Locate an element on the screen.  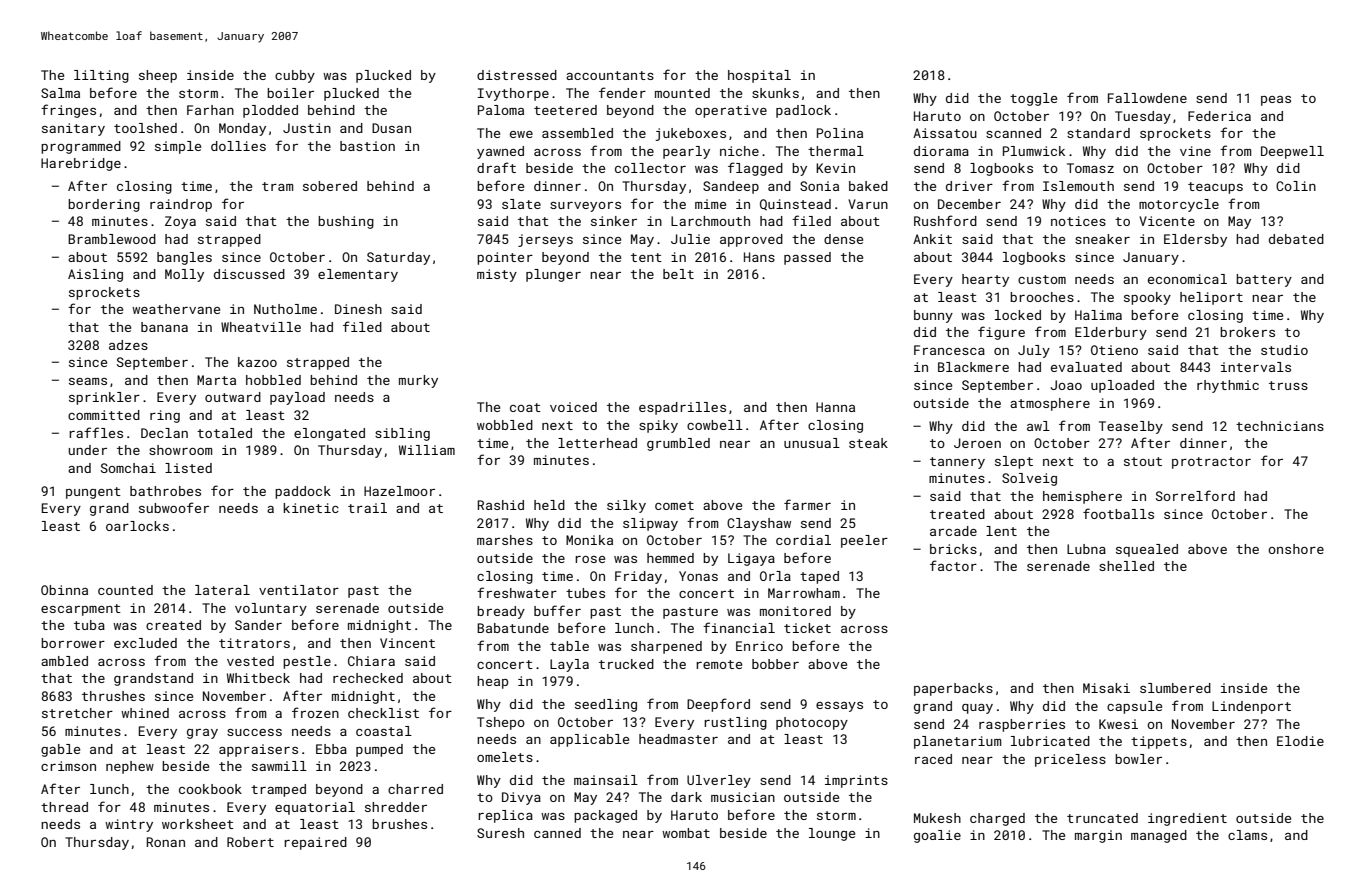
Sorrelford is located at coordinates (1195, 495).
